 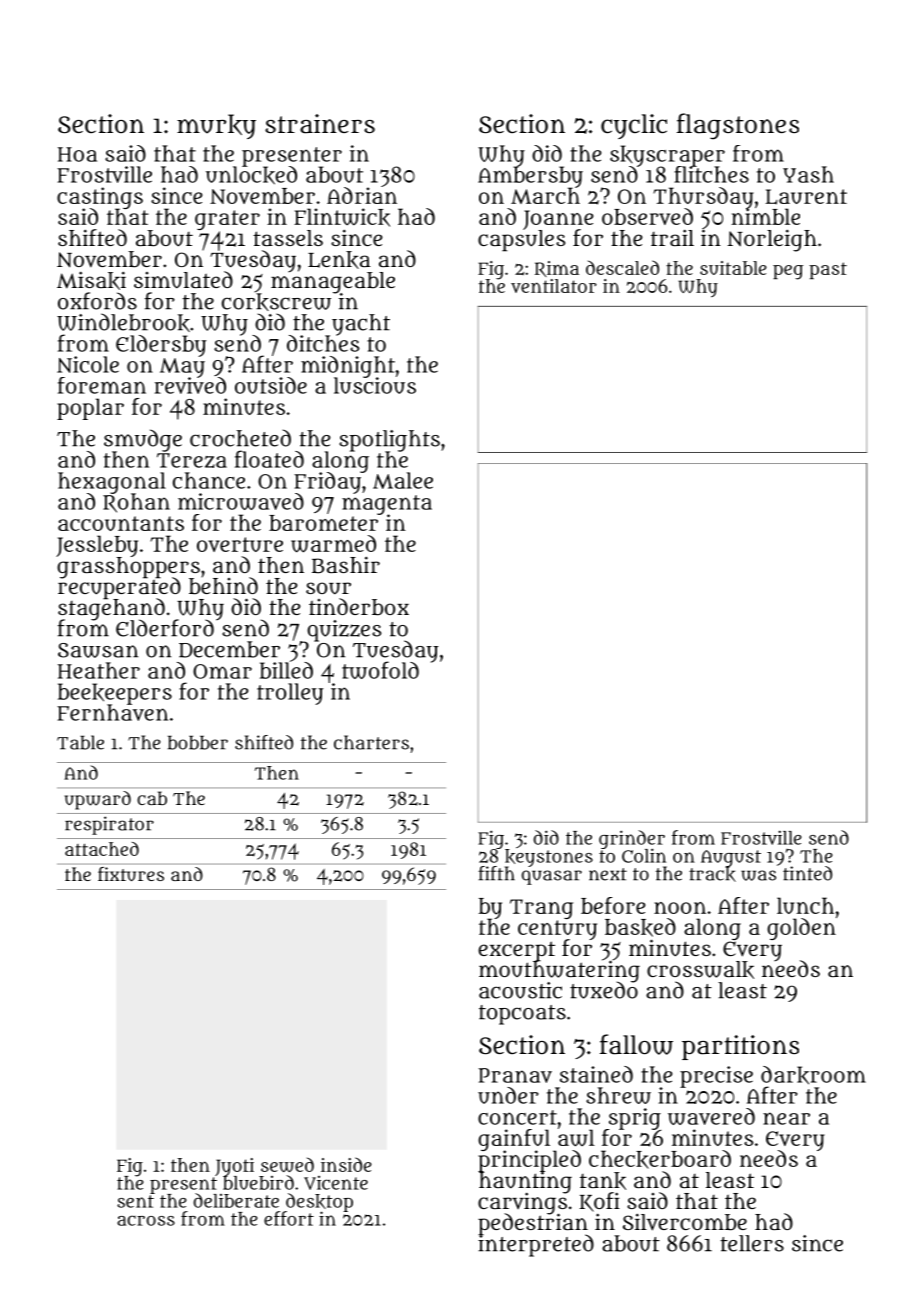 What do you see at coordinates (234, 1167) in the page?
I see `Jyoti` at bounding box center [234, 1167].
